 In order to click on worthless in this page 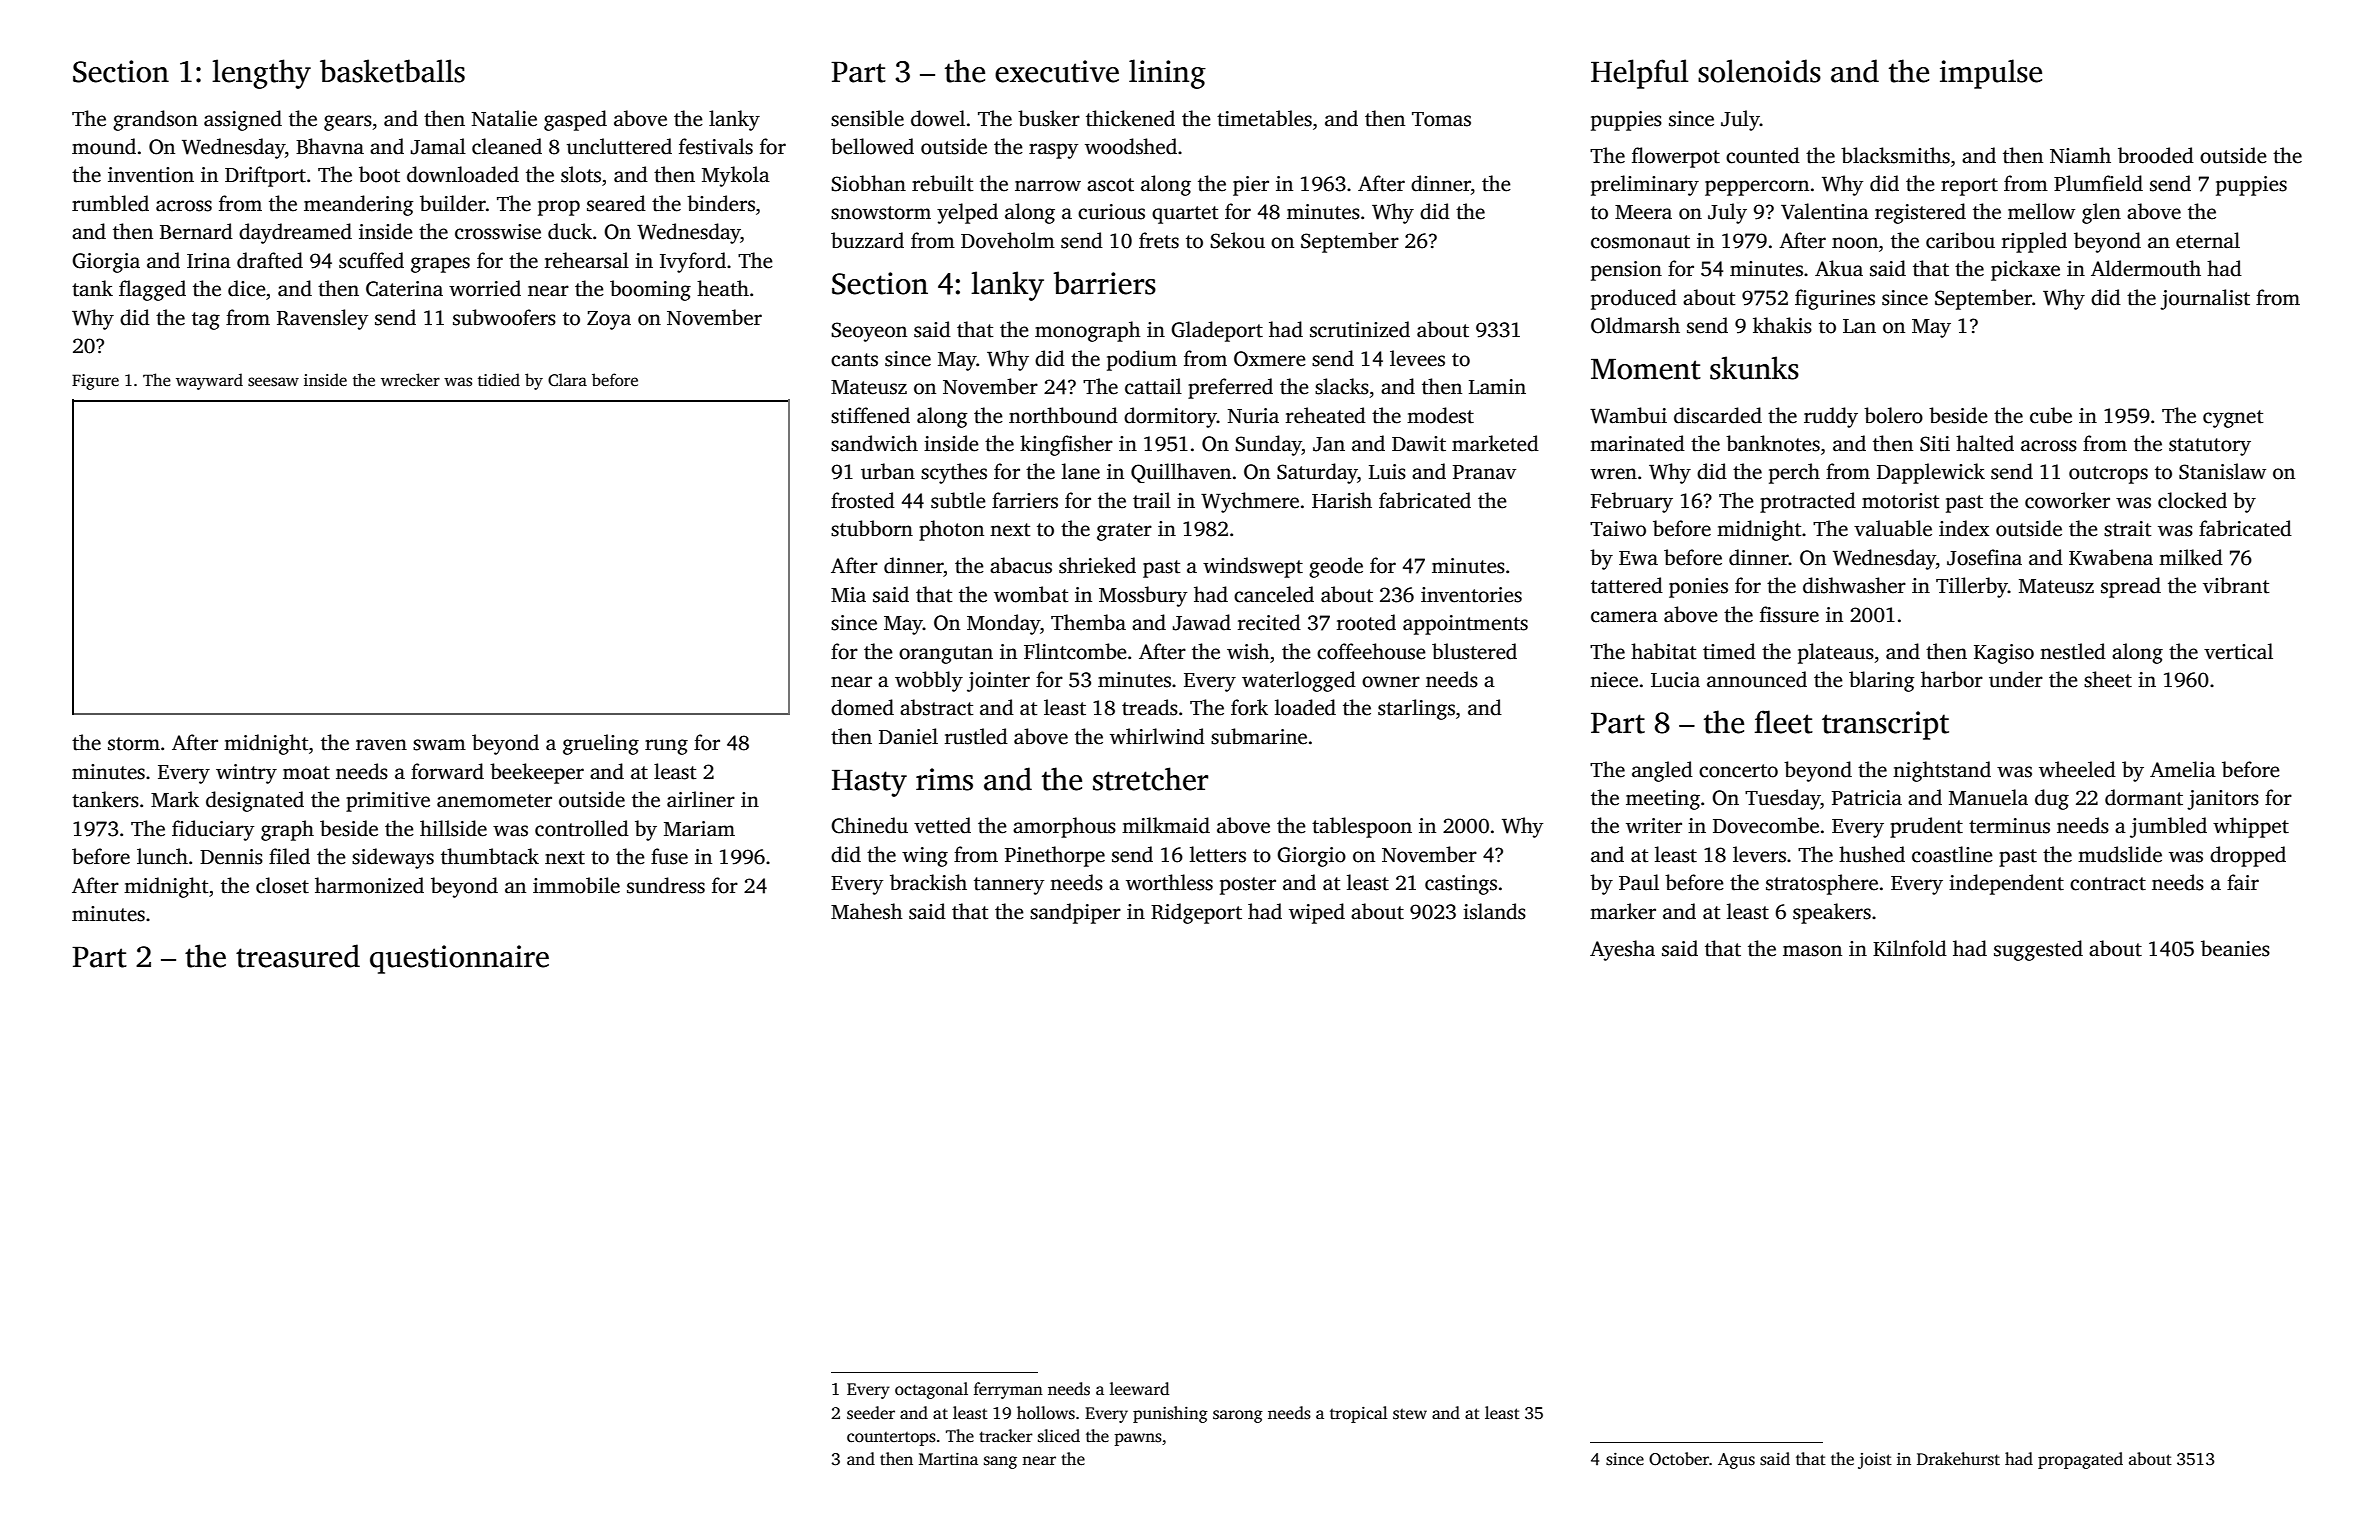, I will do `click(1169, 882)`.
